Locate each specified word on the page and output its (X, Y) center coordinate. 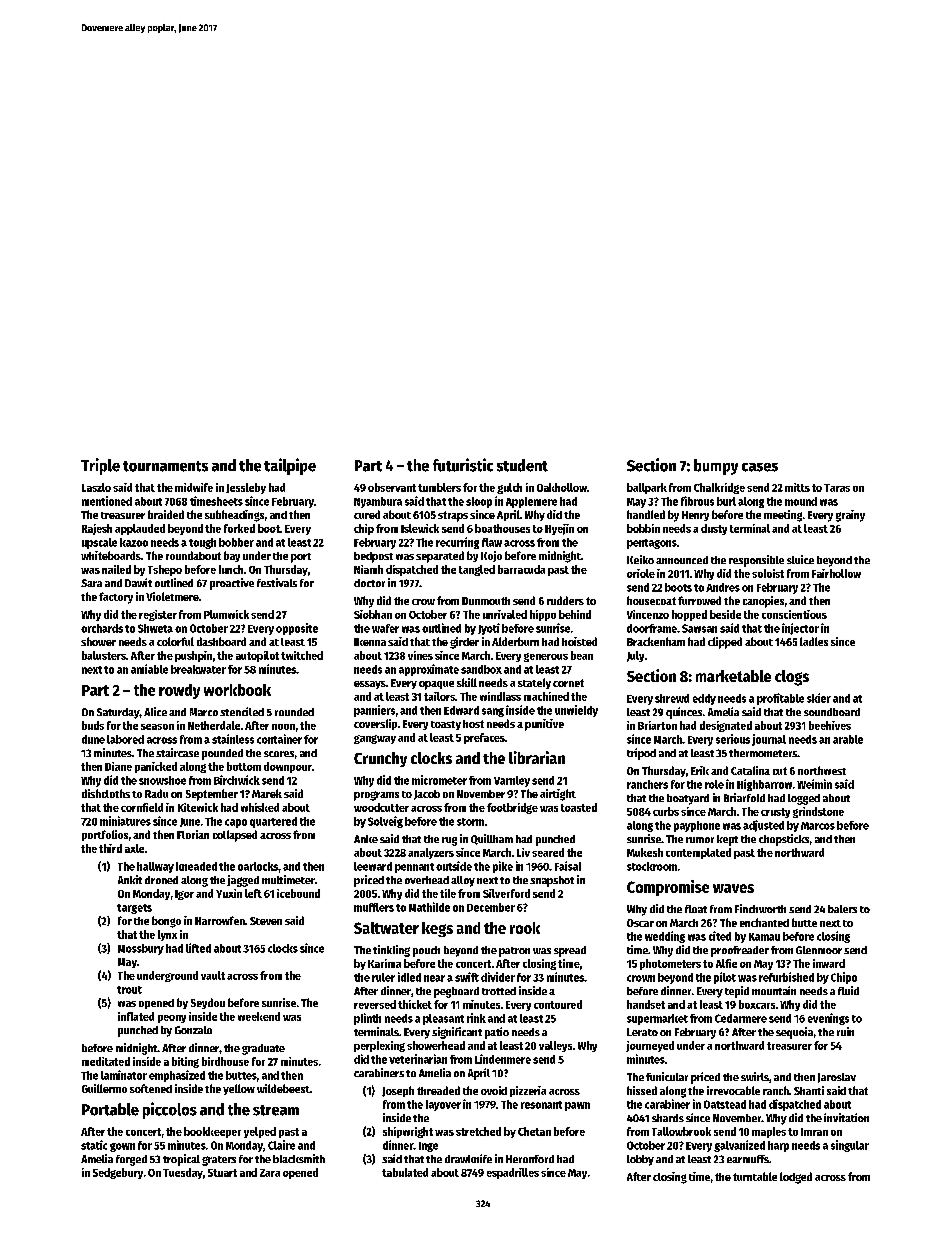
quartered (273, 822)
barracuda (521, 569)
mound (801, 501)
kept (727, 840)
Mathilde (429, 907)
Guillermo (104, 1088)
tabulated (405, 1172)
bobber (236, 542)
